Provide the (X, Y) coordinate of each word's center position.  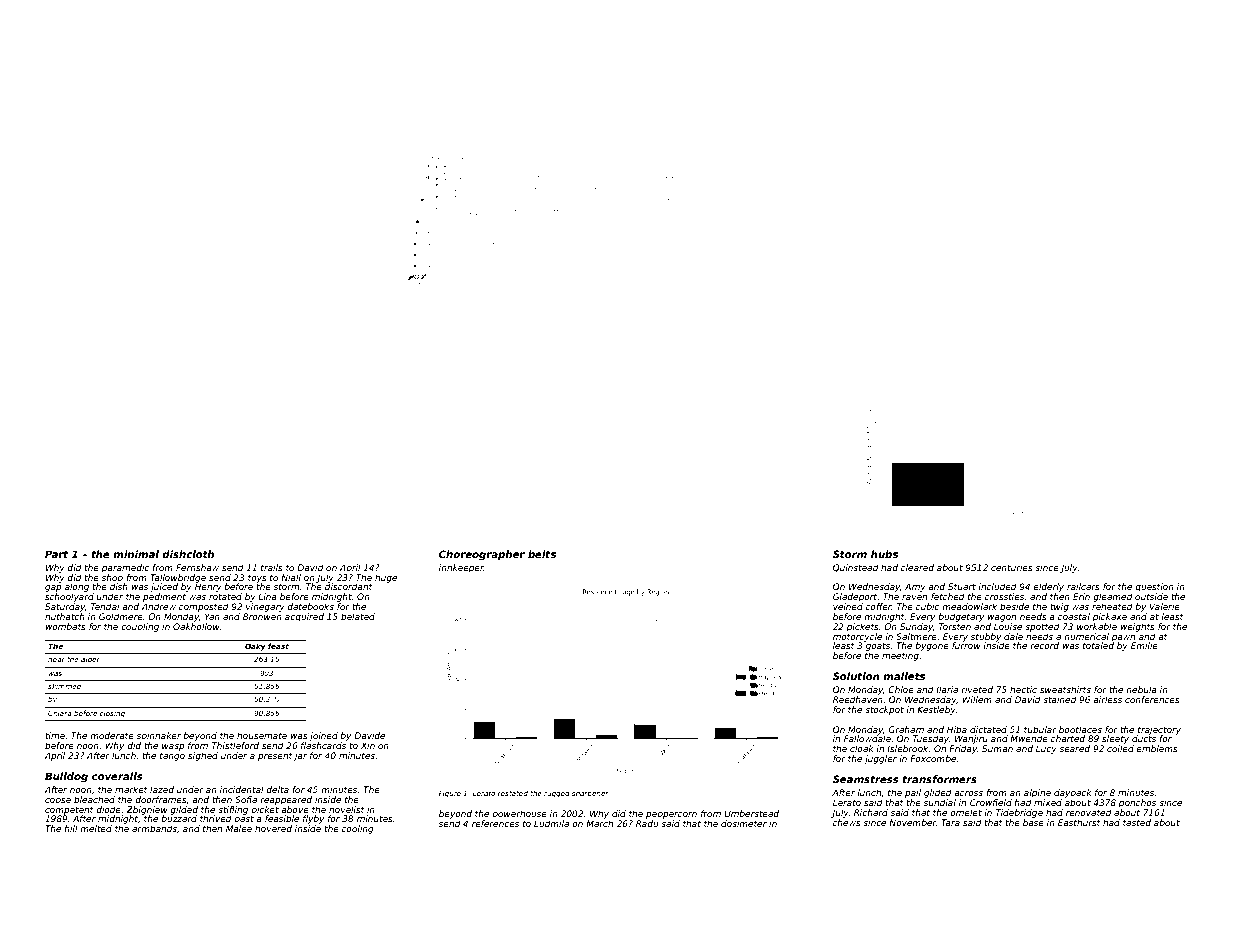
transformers (940, 779)
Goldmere (121, 616)
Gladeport (855, 597)
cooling (358, 829)
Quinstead (856, 568)
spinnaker (159, 736)
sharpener (590, 794)
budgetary (961, 617)
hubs (884, 554)
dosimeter (744, 823)
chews (847, 822)
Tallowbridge (178, 578)
